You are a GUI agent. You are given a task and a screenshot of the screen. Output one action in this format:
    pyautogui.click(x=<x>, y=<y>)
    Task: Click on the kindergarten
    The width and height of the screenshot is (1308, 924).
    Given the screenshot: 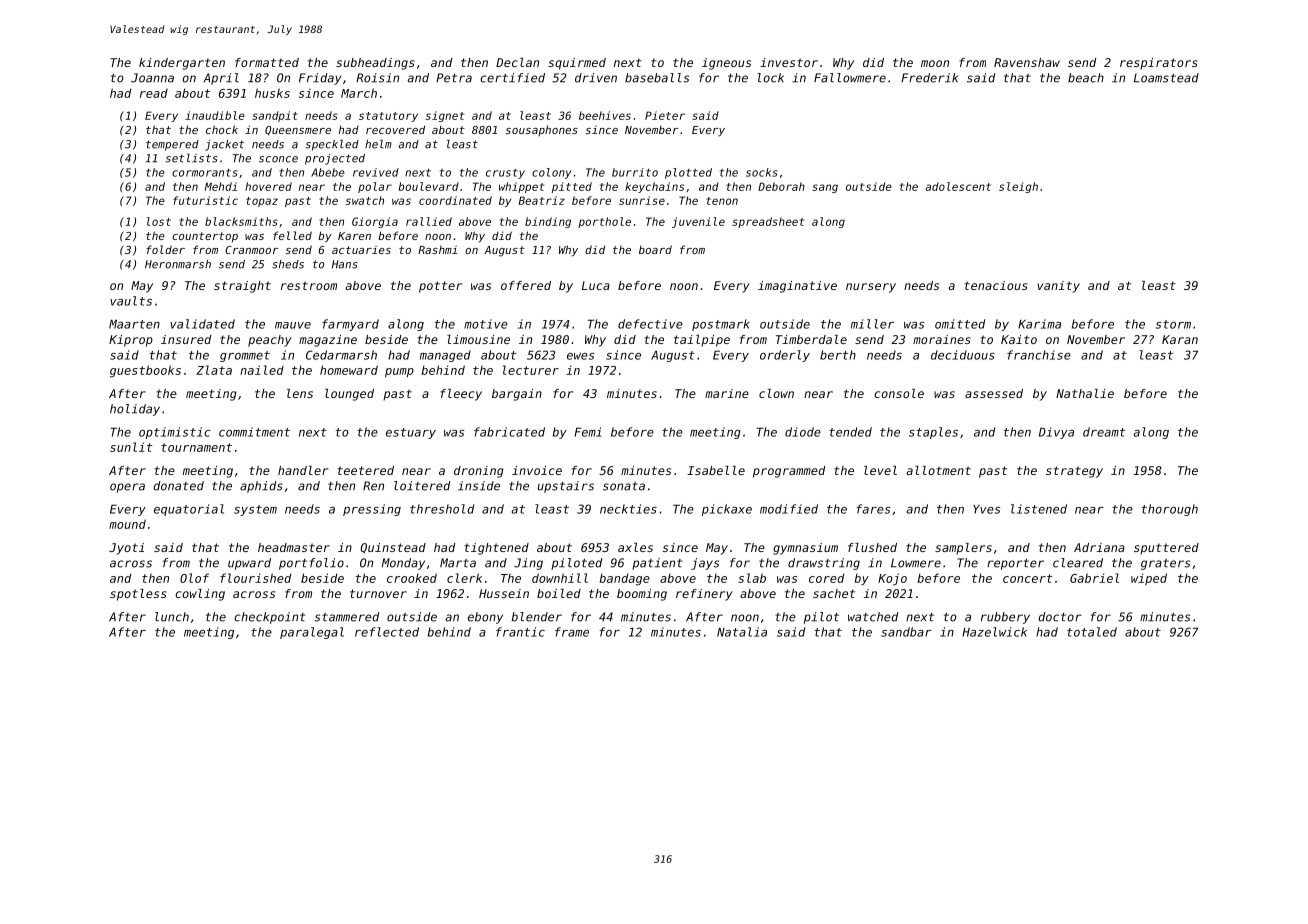 What is the action you would take?
    pyautogui.click(x=182, y=64)
